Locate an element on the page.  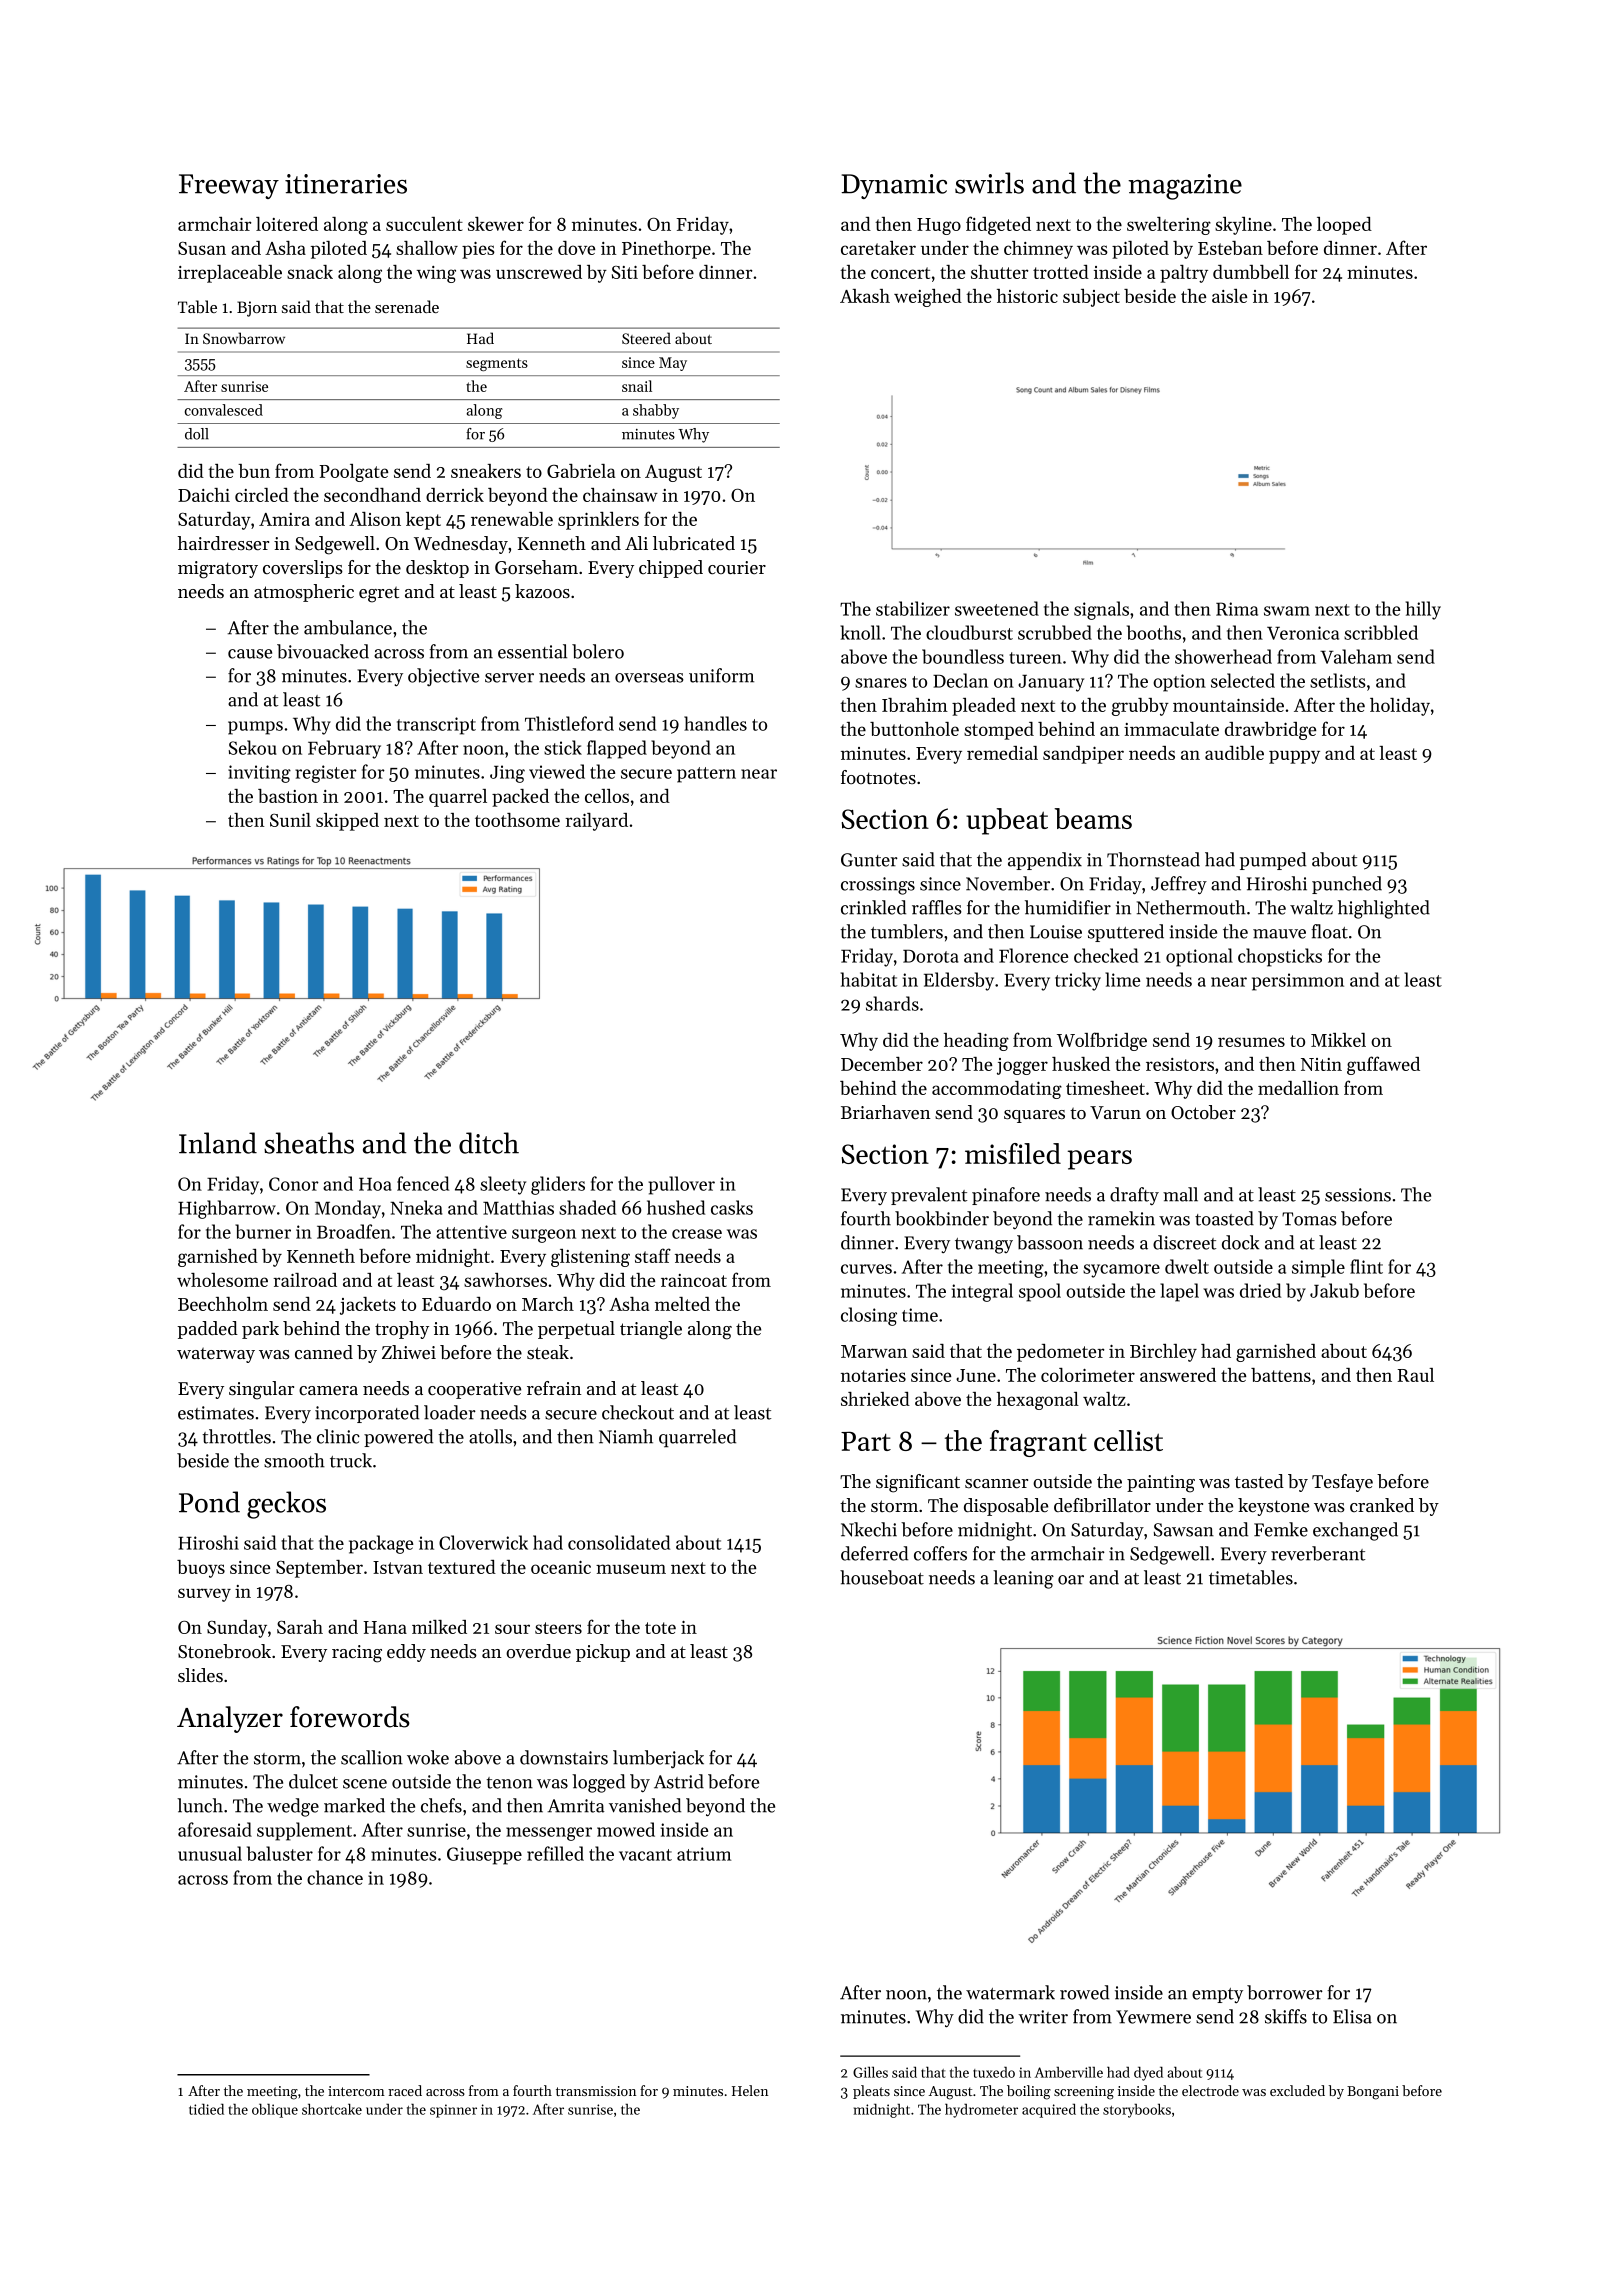
looped is located at coordinates (1344, 226).
